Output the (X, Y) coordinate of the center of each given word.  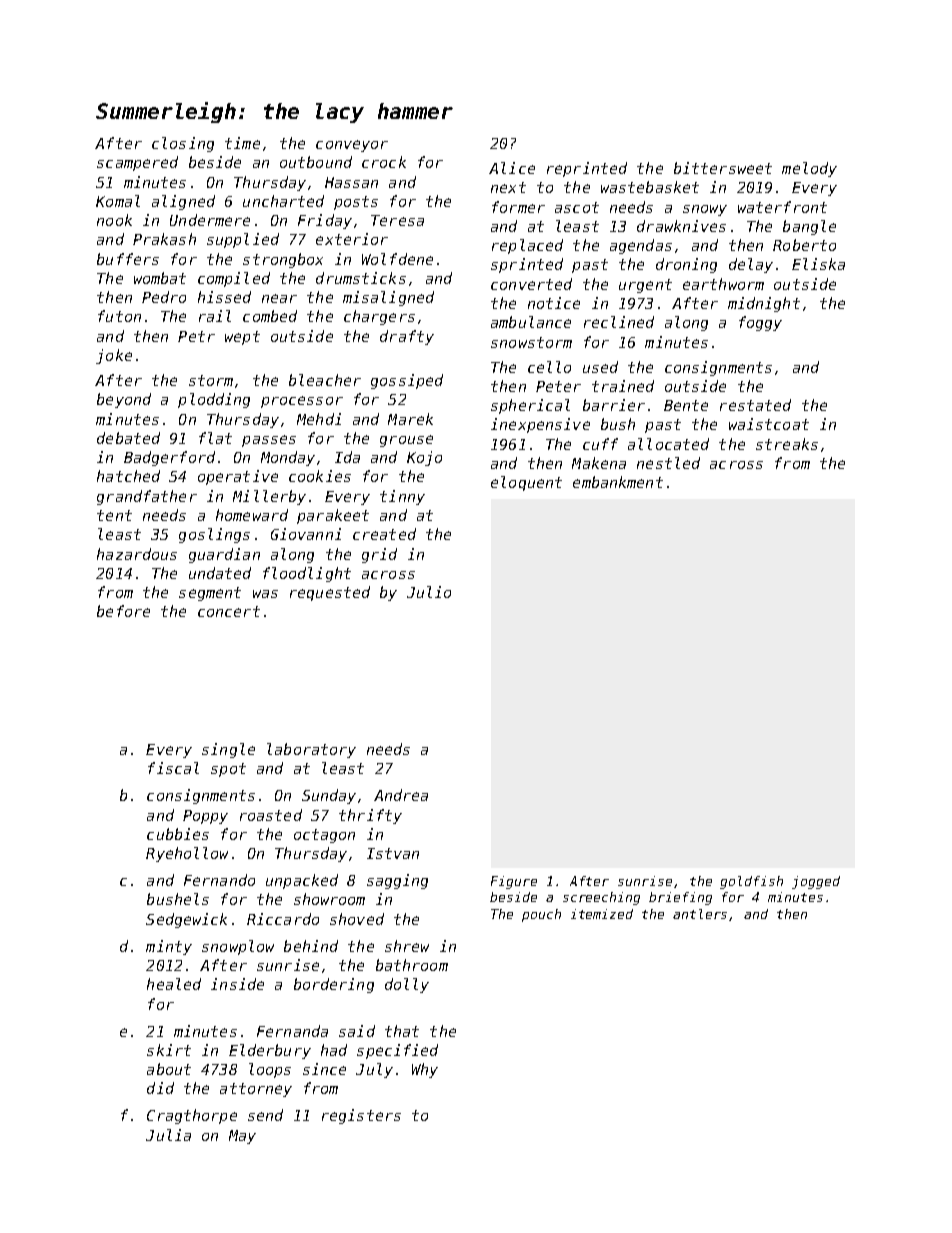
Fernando (219, 880)
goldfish (751, 882)
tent (114, 515)
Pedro (164, 297)
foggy (760, 323)
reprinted (587, 169)
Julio (429, 592)
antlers (700, 914)
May (242, 1137)
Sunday (329, 796)
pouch (541, 915)
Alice (512, 168)
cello (549, 367)
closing (183, 144)
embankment (618, 482)
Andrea (401, 795)
